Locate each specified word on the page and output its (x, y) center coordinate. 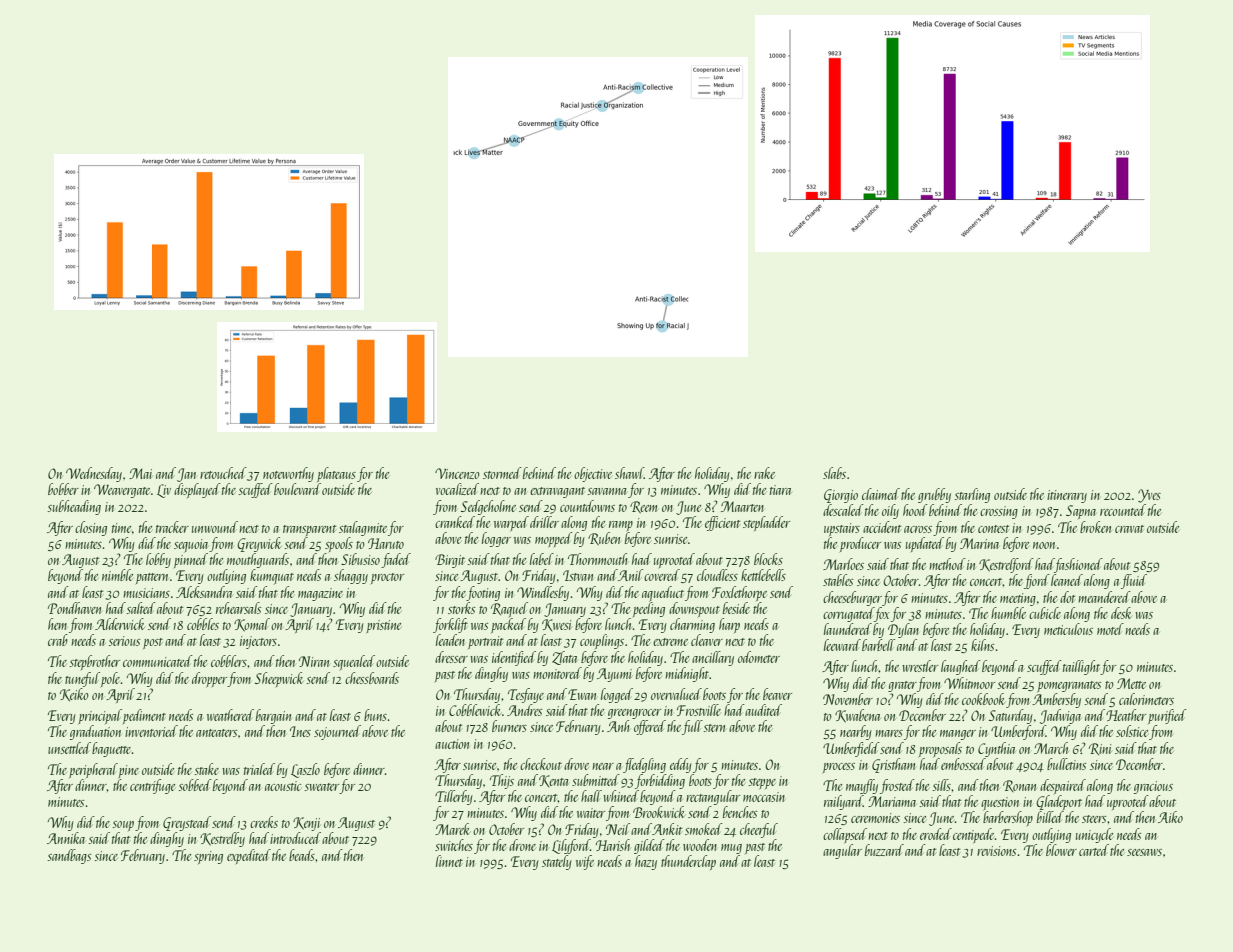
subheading (74, 507)
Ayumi (614, 675)
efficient (722, 523)
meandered (1104, 597)
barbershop (1008, 818)
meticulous (1068, 629)
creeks (264, 822)
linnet (449, 861)
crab (58, 640)
